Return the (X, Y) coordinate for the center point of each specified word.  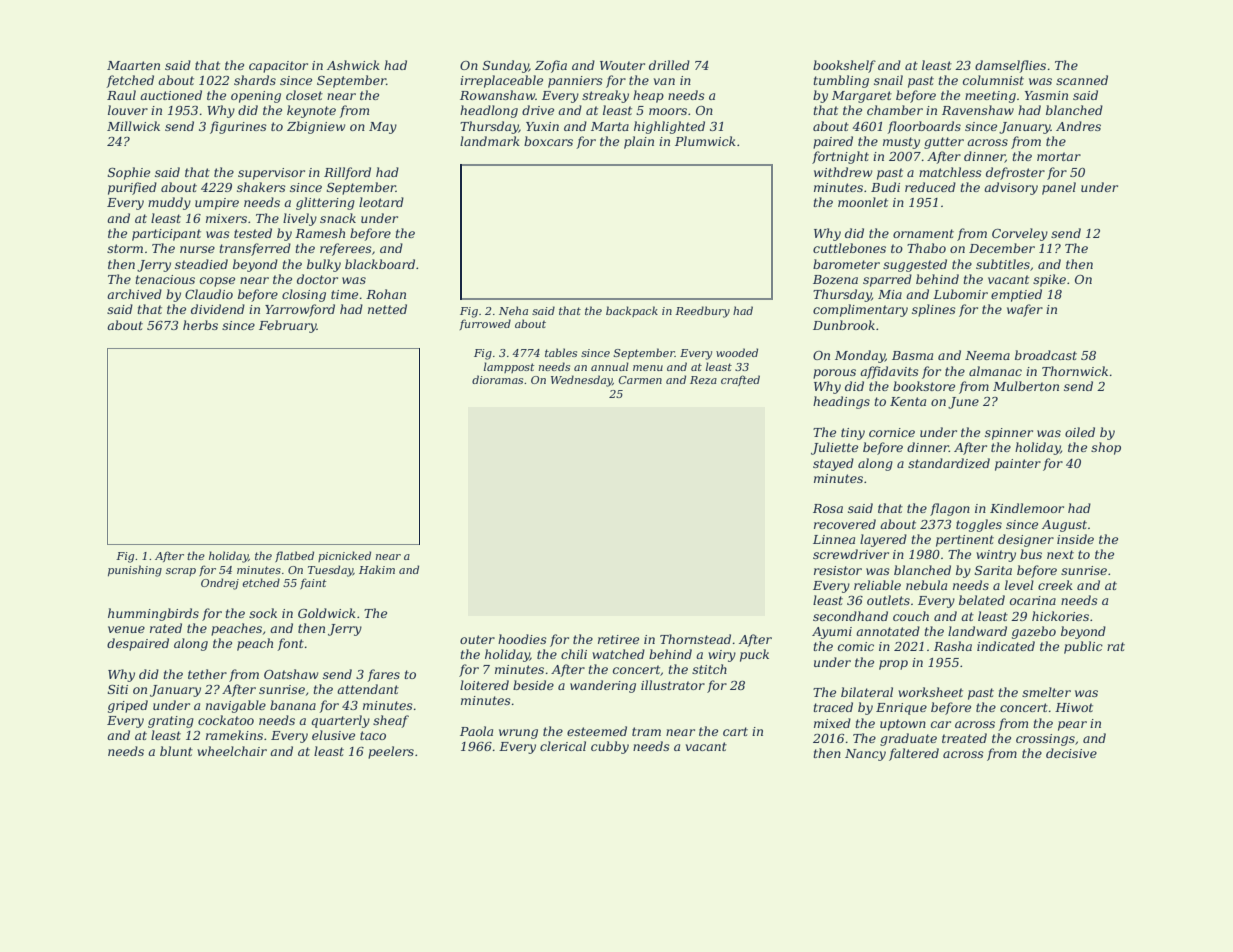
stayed (833, 464)
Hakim (377, 569)
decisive (1071, 753)
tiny (853, 434)
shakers (261, 187)
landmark (490, 141)
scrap (181, 572)
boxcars (548, 141)
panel (1059, 188)
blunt (176, 751)
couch (911, 616)
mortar (1059, 156)
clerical (563, 746)
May (383, 128)
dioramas (497, 379)
